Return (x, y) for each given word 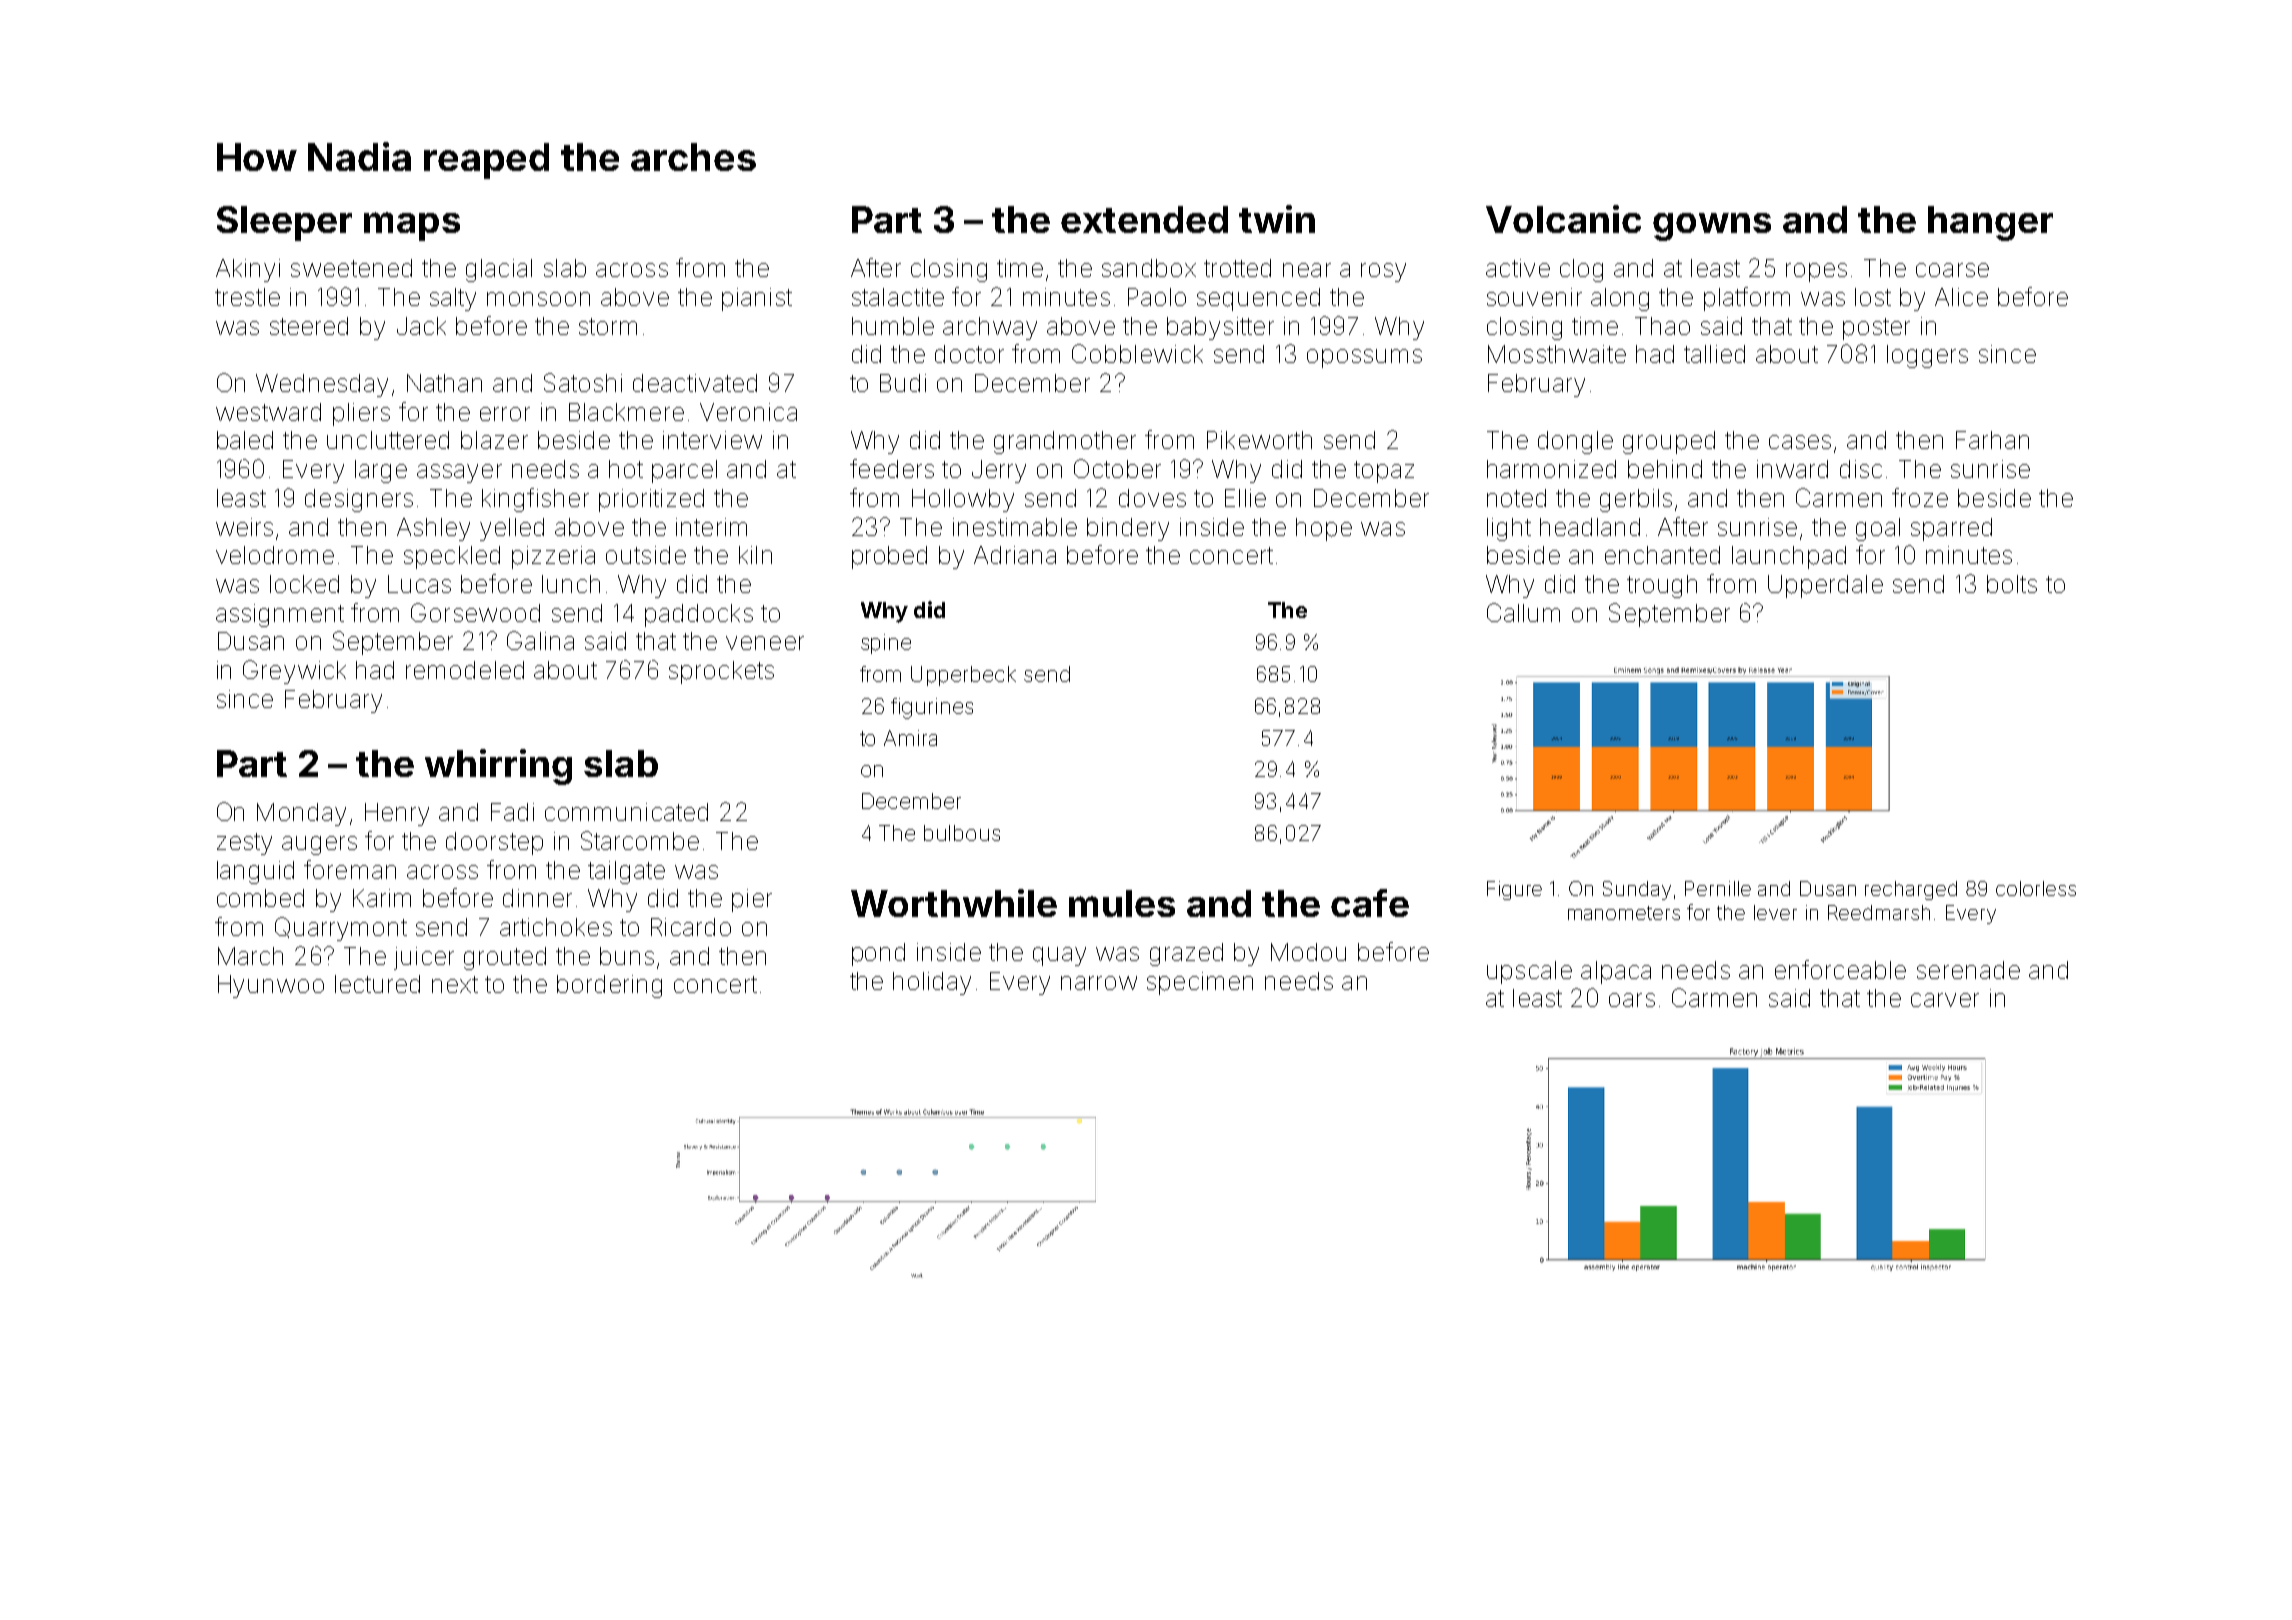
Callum (1523, 612)
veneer (765, 643)
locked (304, 584)
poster (1876, 329)
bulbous (962, 833)
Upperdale (1825, 586)
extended (1144, 219)
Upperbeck (963, 676)
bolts (2012, 584)
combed (260, 898)
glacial (499, 270)
